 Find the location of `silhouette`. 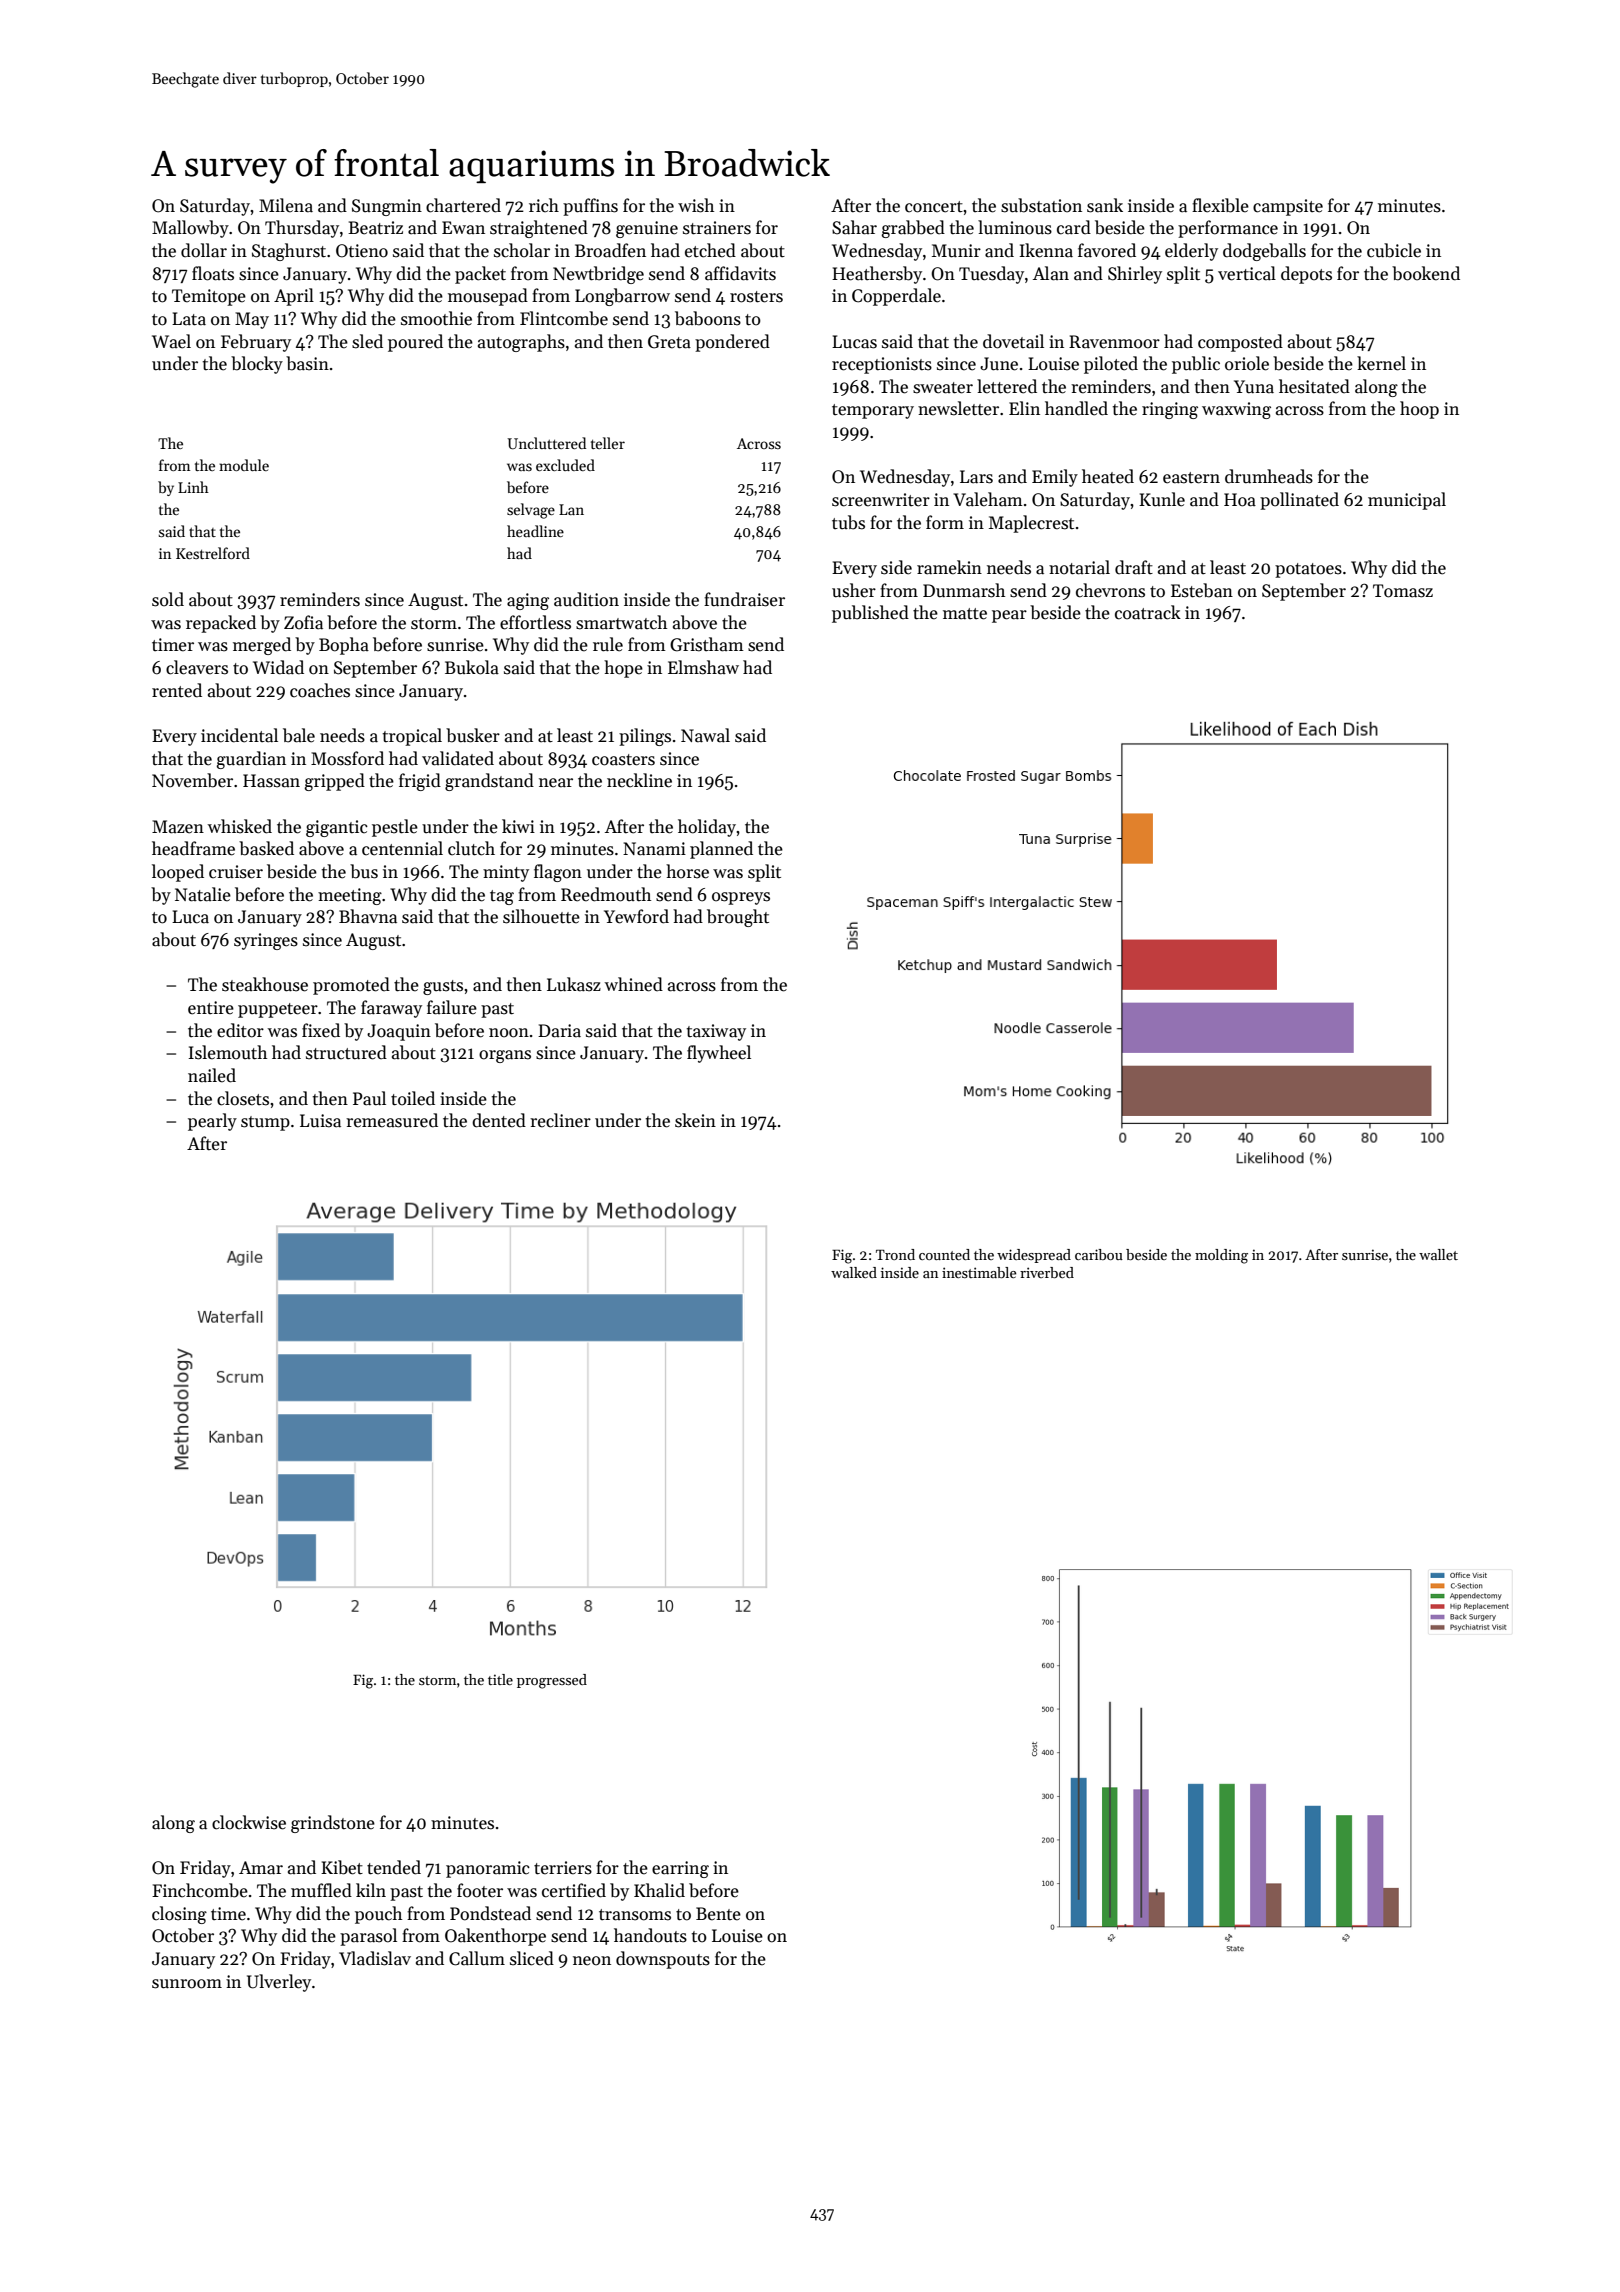

silhouette is located at coordinates (541, 916).
